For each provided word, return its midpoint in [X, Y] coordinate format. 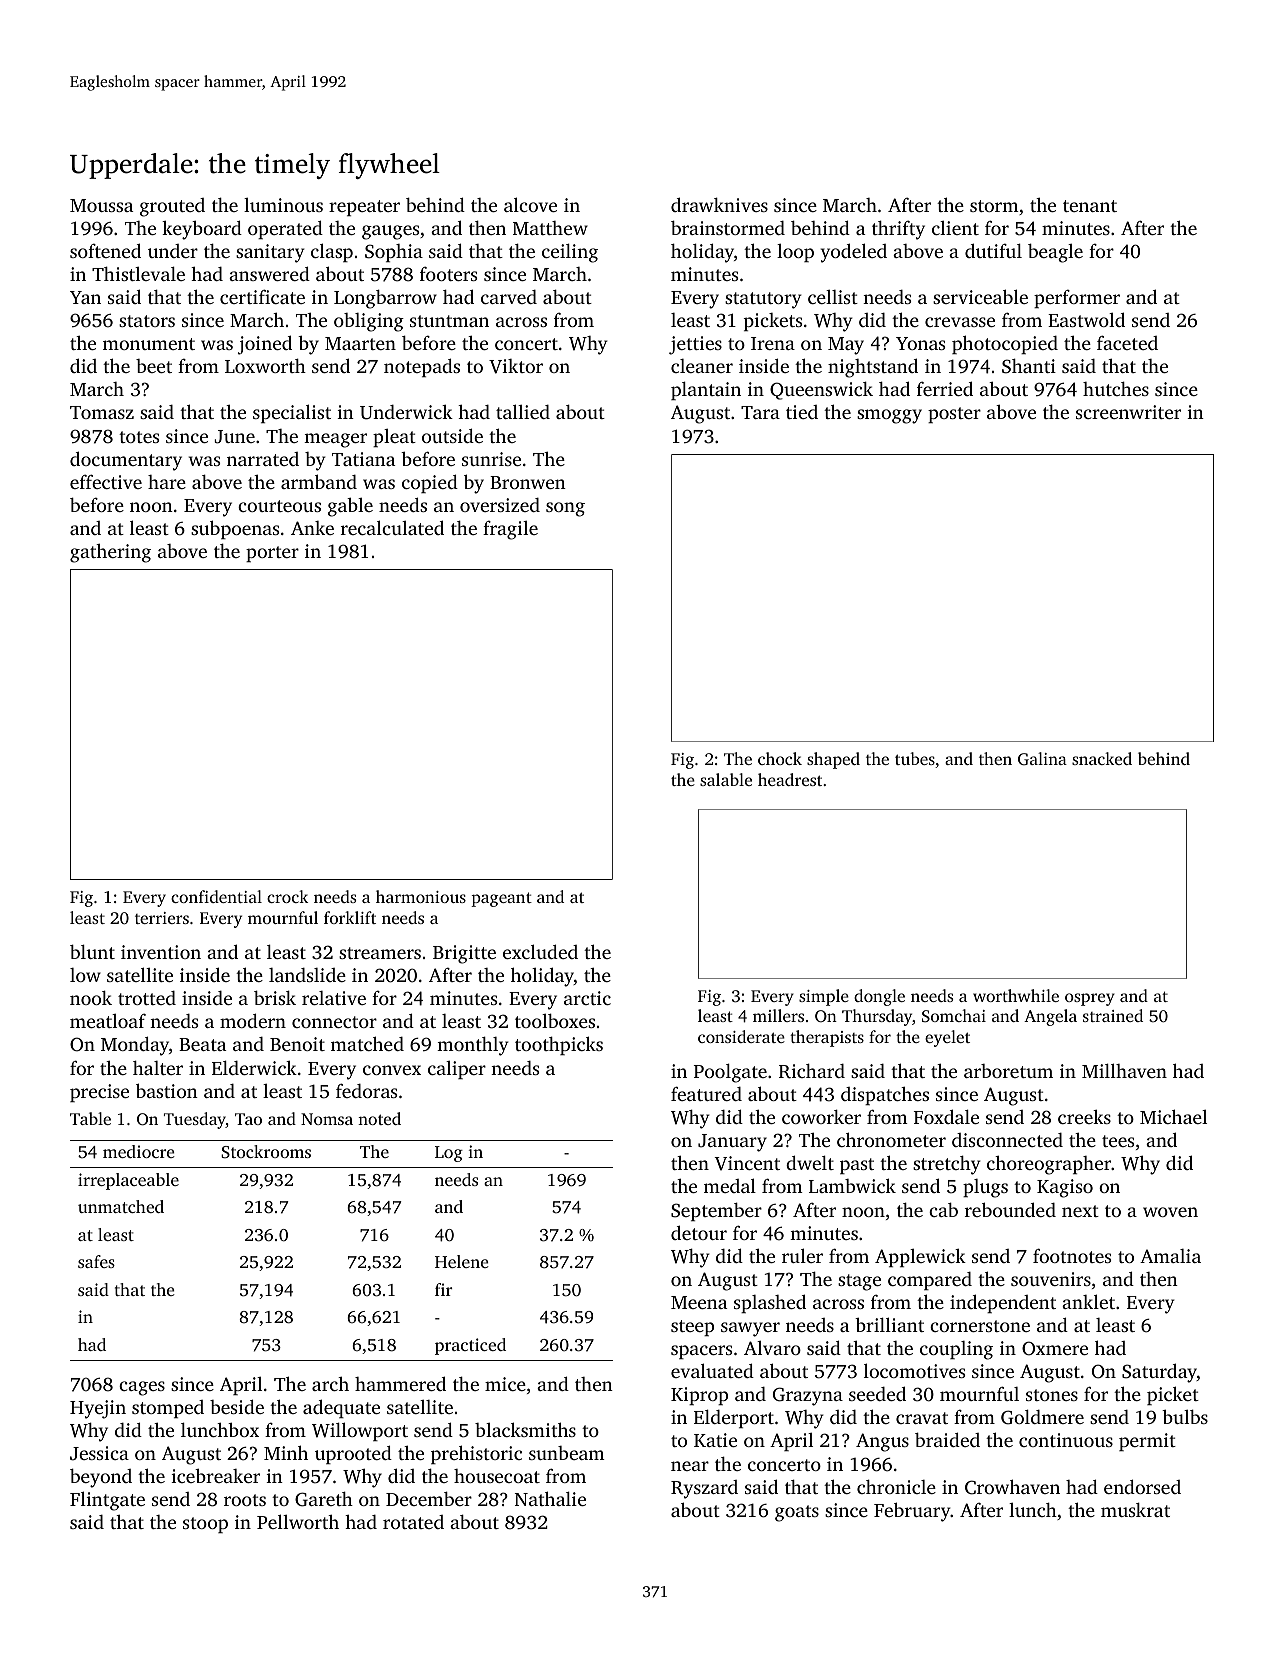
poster [954, 415]
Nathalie [550, 1498]
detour [699, 1232]
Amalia [1170, 1256]
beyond [101, 1478]
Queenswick [821, 390]
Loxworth [265, 365]
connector [334, 1022]
